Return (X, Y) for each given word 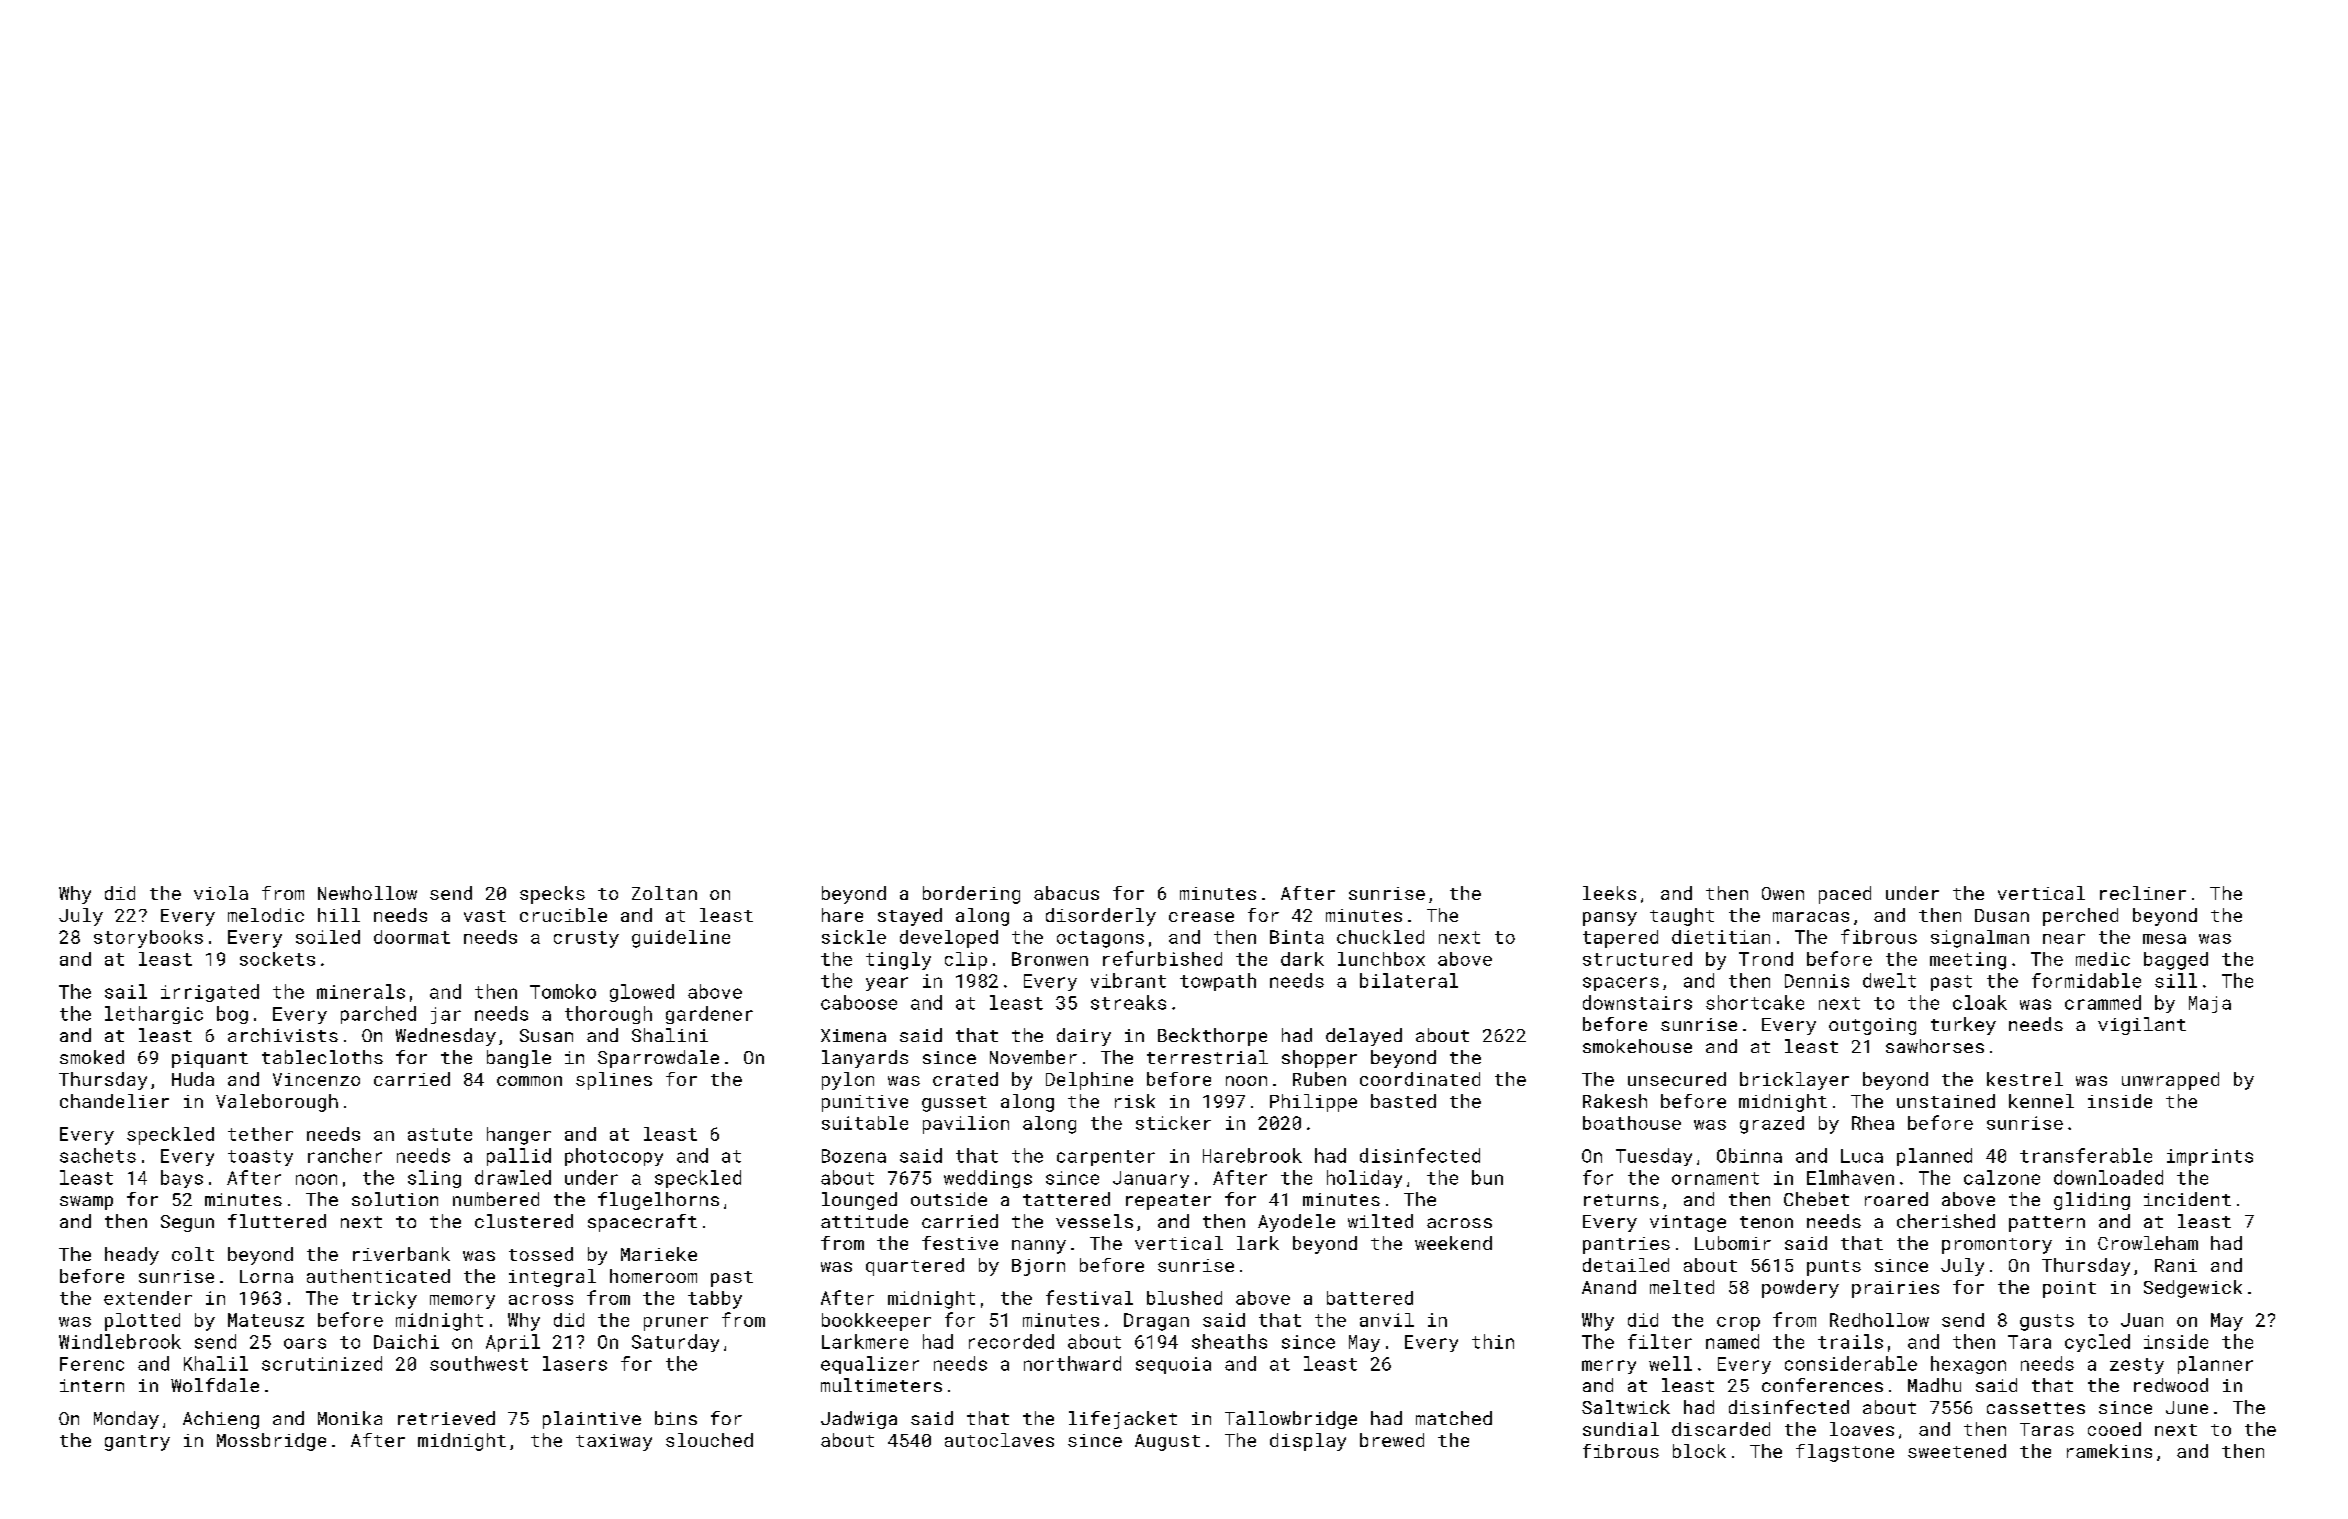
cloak (1980, 1002)
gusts (2047, 1322)
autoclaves (999, 1440)
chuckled (1380, 937)
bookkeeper (876, 1322)
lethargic (154, 1015)
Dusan (2002, 915)
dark (1302, 959)
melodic (266, 915)
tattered (1066, 1199)
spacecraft (642, 1223)
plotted (142, 1322)
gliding (2092, 1201)
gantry (137, 1443)
